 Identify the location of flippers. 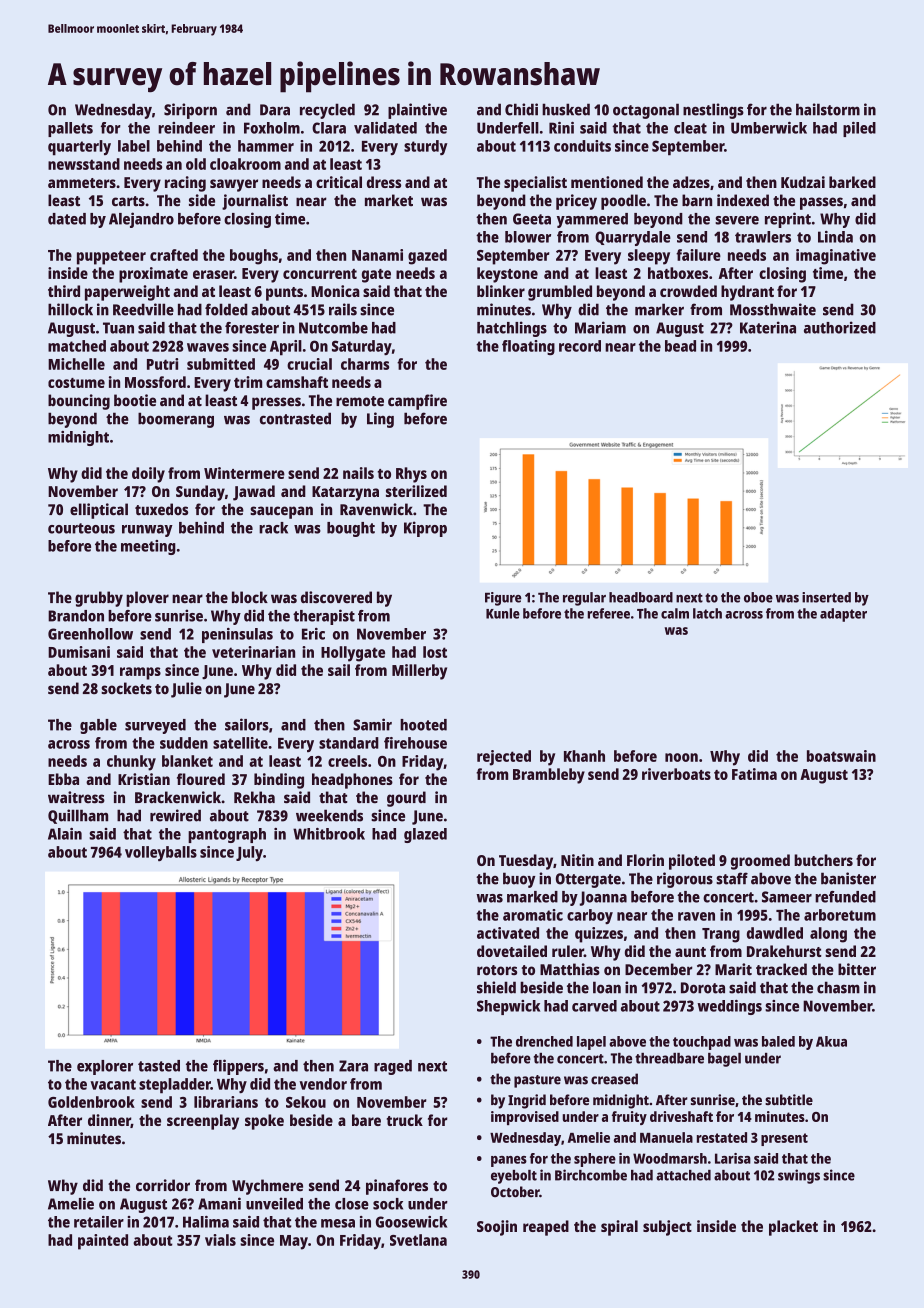
(238, 1067).
